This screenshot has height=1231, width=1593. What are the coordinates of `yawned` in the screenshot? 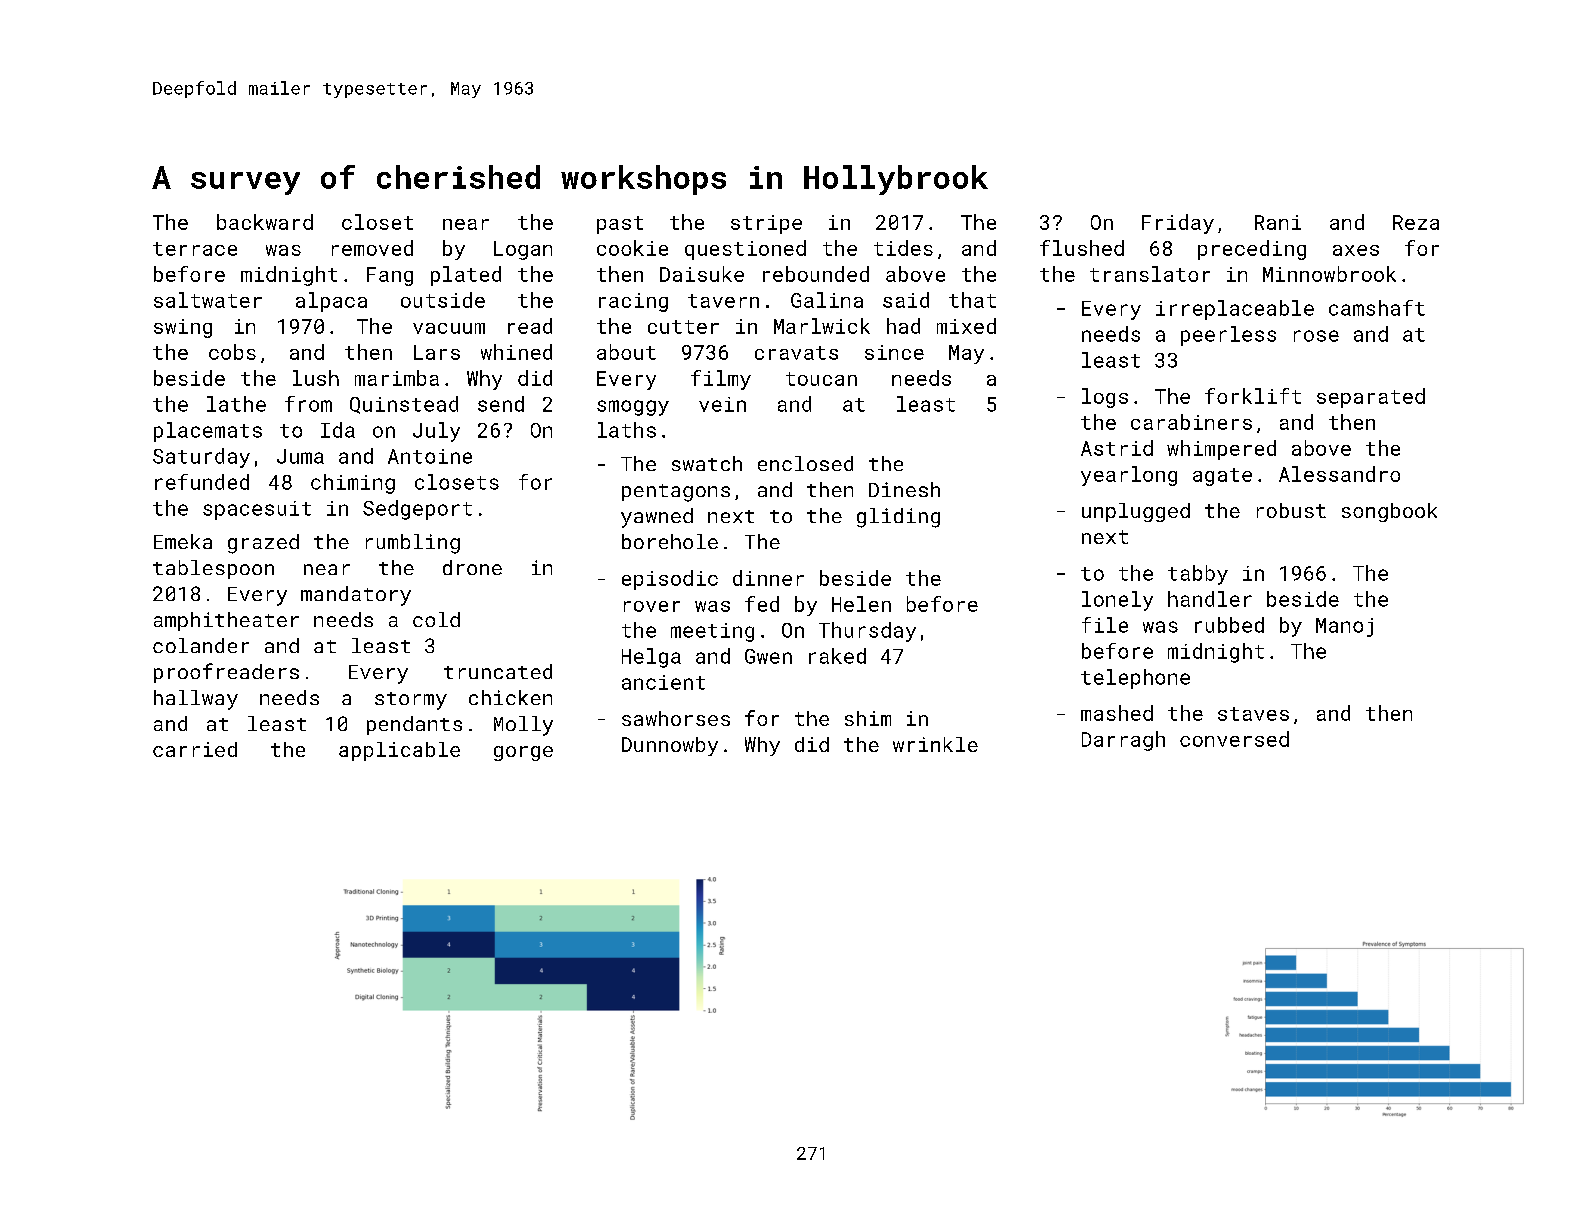 It's located at (657, 518).
